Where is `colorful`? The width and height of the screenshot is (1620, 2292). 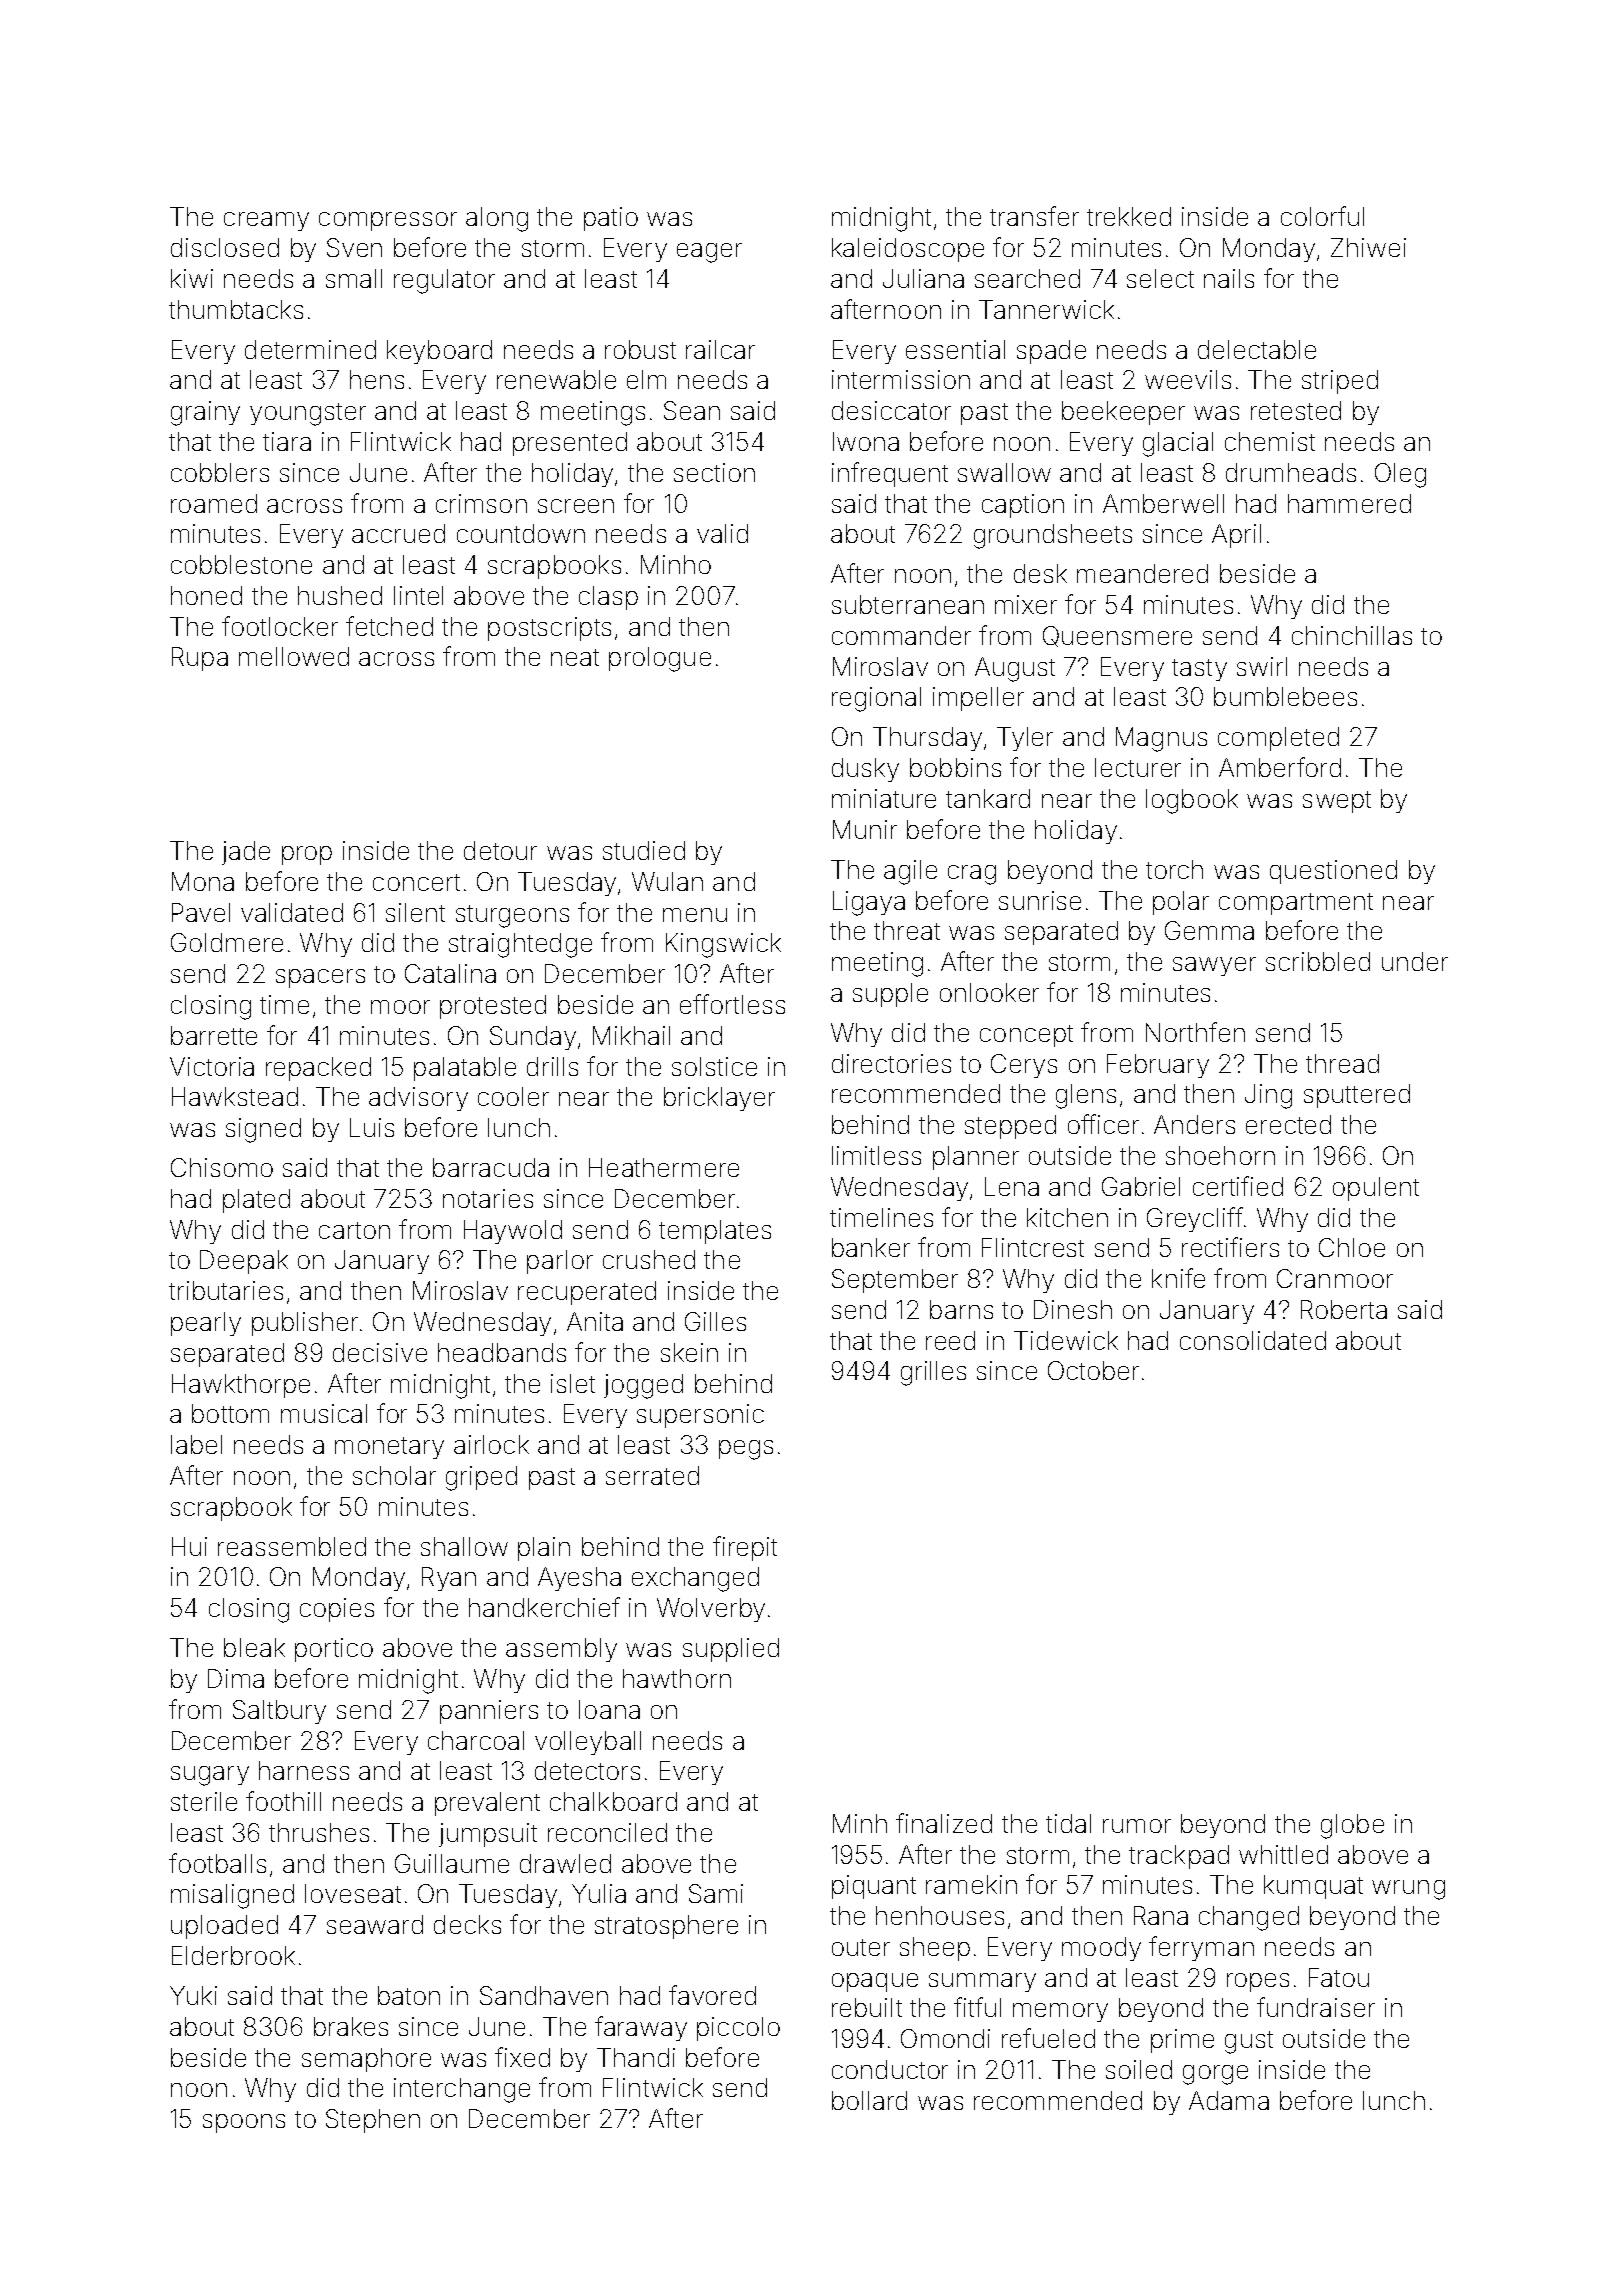
colorful is located at coordinates (1322, 216).
